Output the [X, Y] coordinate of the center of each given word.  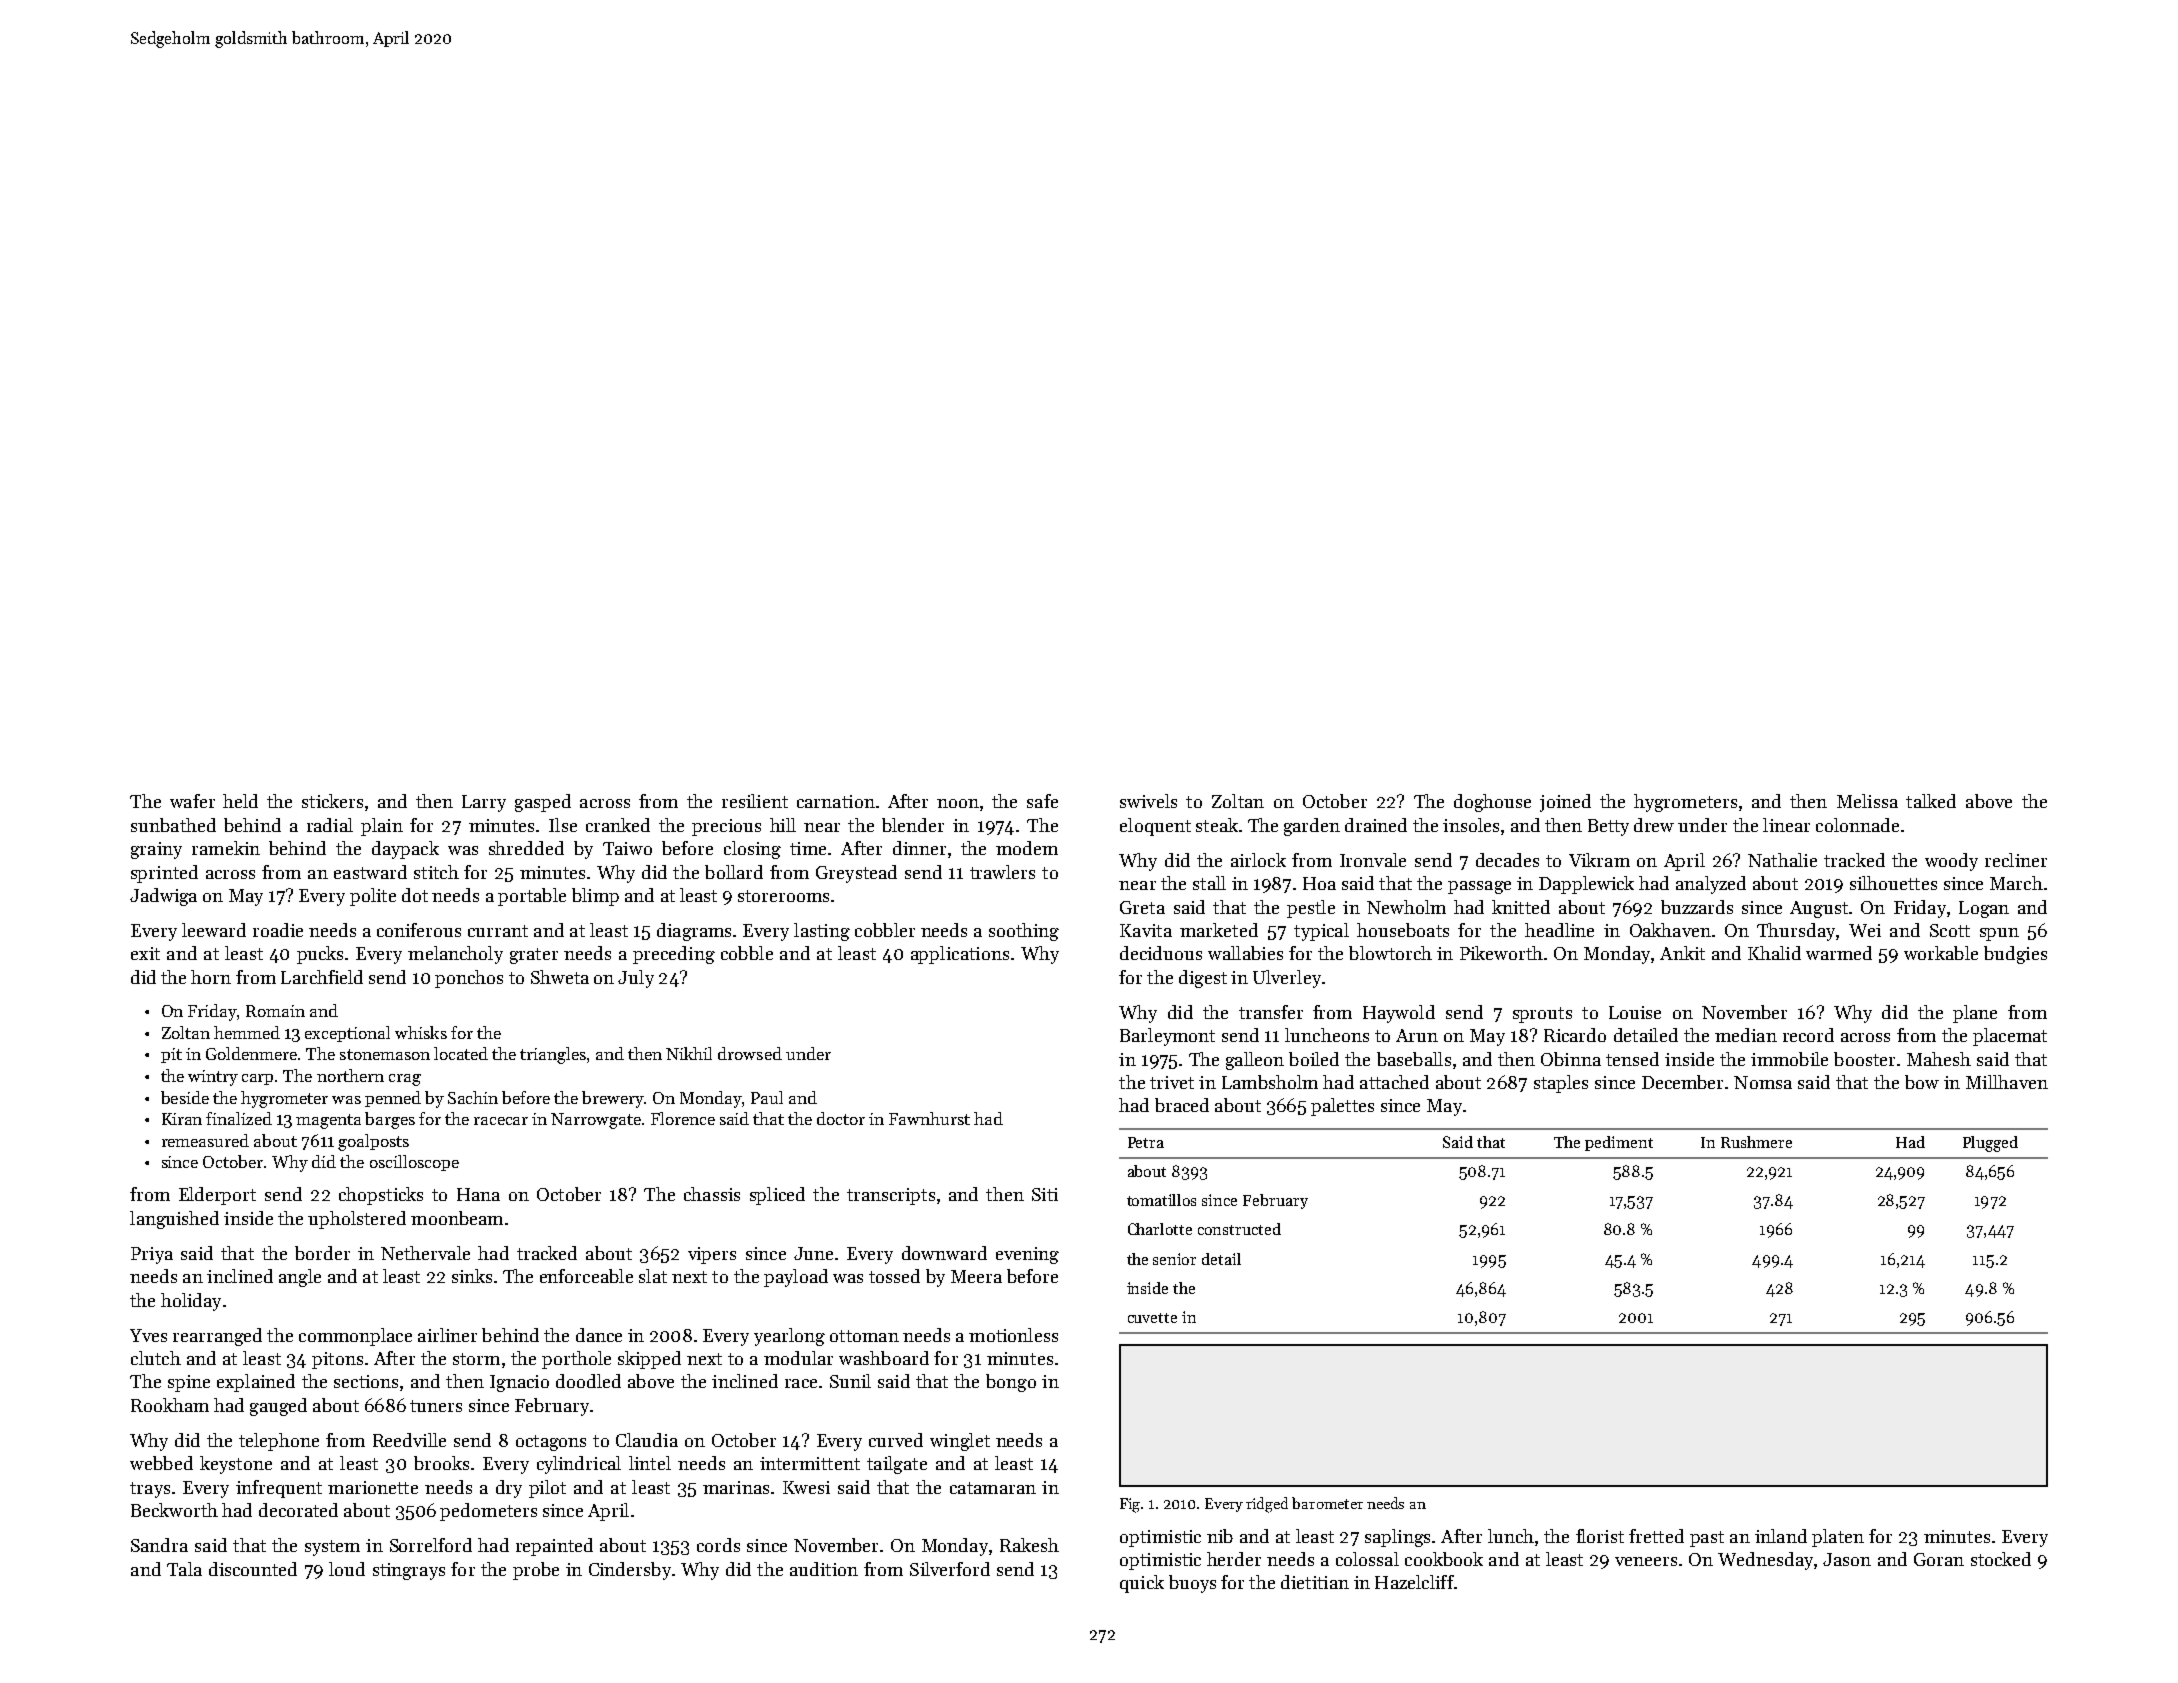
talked [1931, 801]
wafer [192, 801]
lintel [650, 1463]
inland [1781, 1536]
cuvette [1152, 1318]
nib [1220, 1536]
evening [1027, 1255]
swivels [1148, 801]
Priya [152, 1255]
